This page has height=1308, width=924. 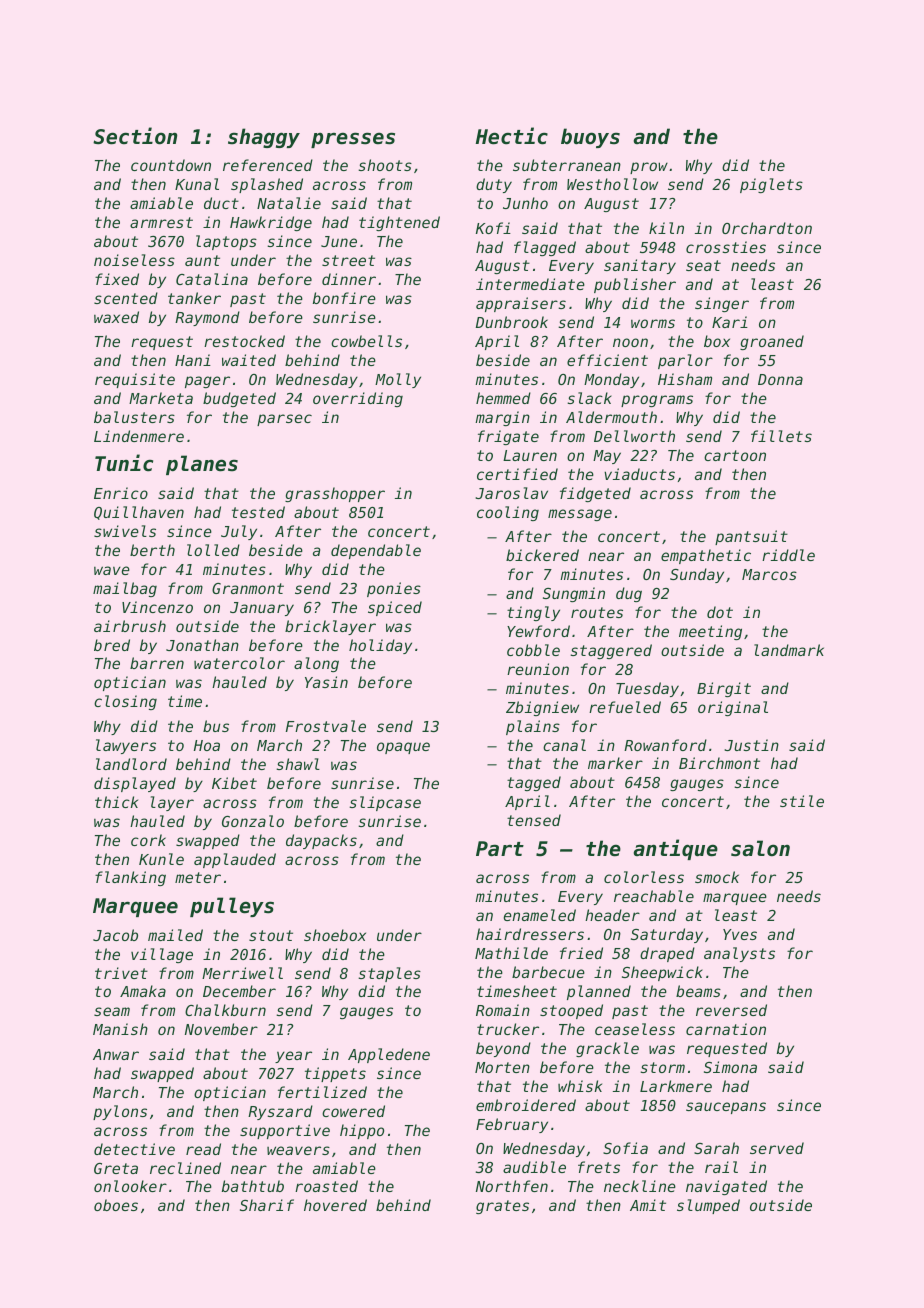 I want to click on Tuesday, so click(x=647, y=689).
